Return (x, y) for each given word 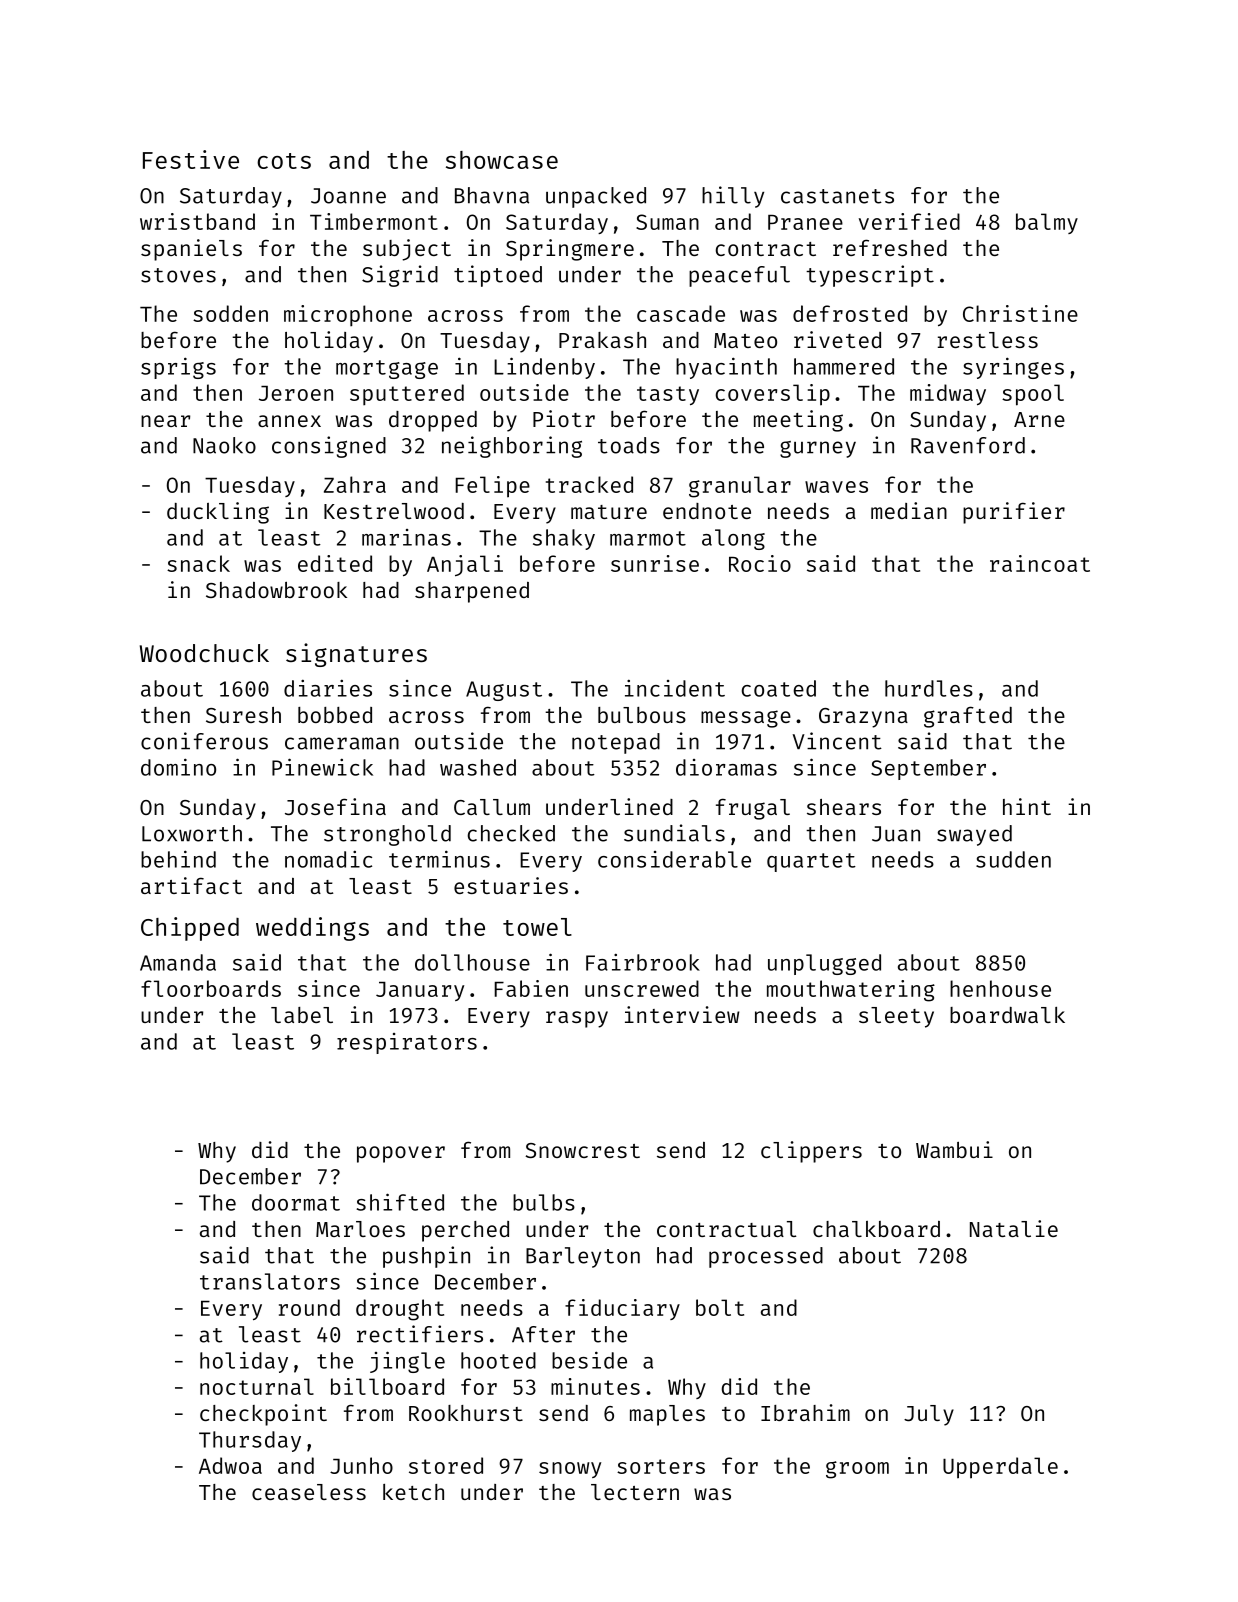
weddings (312, 929)
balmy (1047, 223)
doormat (296, 1202)
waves (836, 487)
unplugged (824, 964)
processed (766, 1257)
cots (284, 161)
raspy (577, 1019)
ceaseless (309, 1492)
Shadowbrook (276, 590)
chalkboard (876, 1229)
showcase (502, 160)
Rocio (760, 563)
